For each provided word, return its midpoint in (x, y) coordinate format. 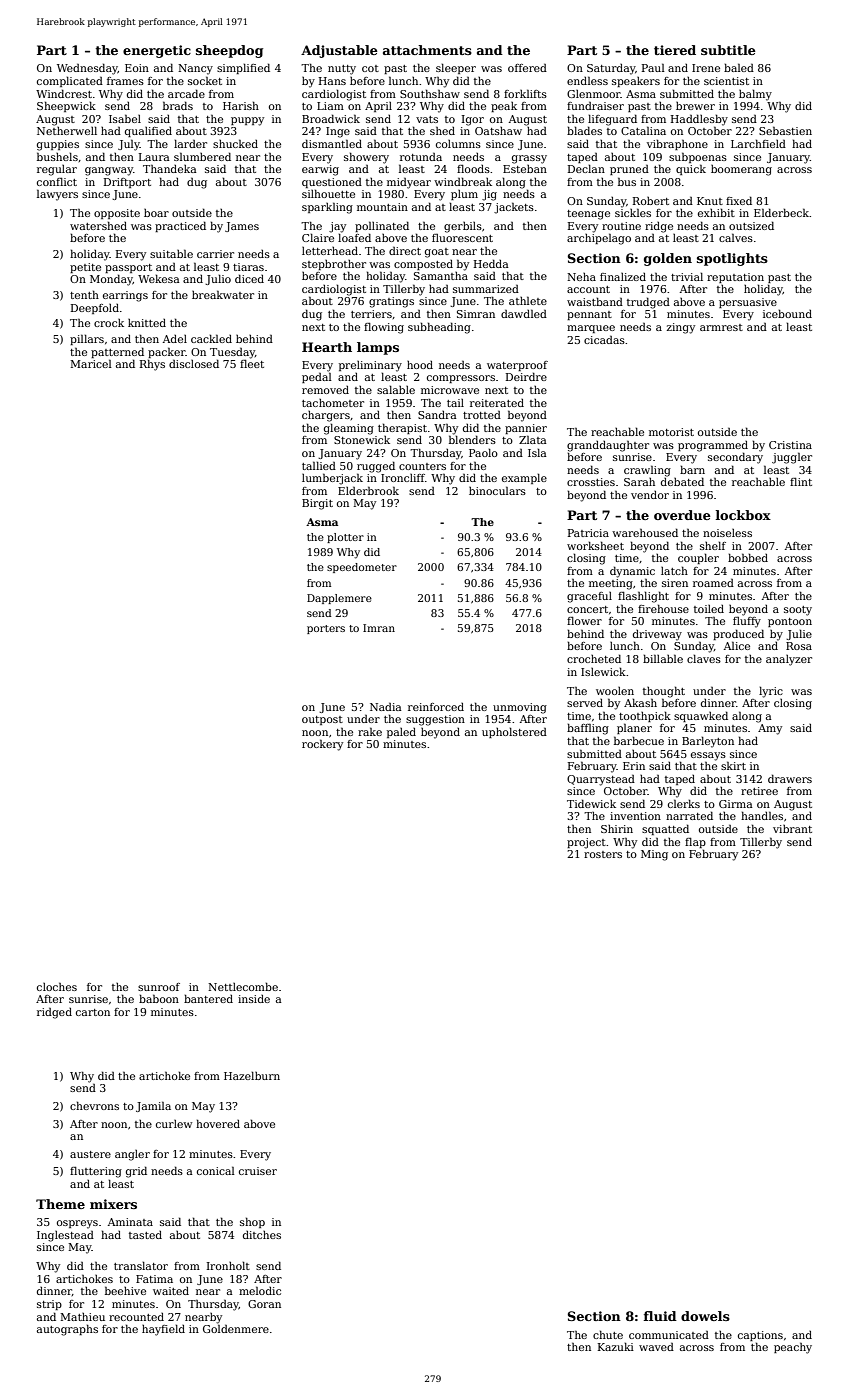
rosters (603, 854)
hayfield (163, 1330)
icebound (787, 313)
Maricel (91, 363)
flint (801, 481)
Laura (154, 157)
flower (584, 620)
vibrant (792, 829)
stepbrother (334, 265)
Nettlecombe (243, 986)
